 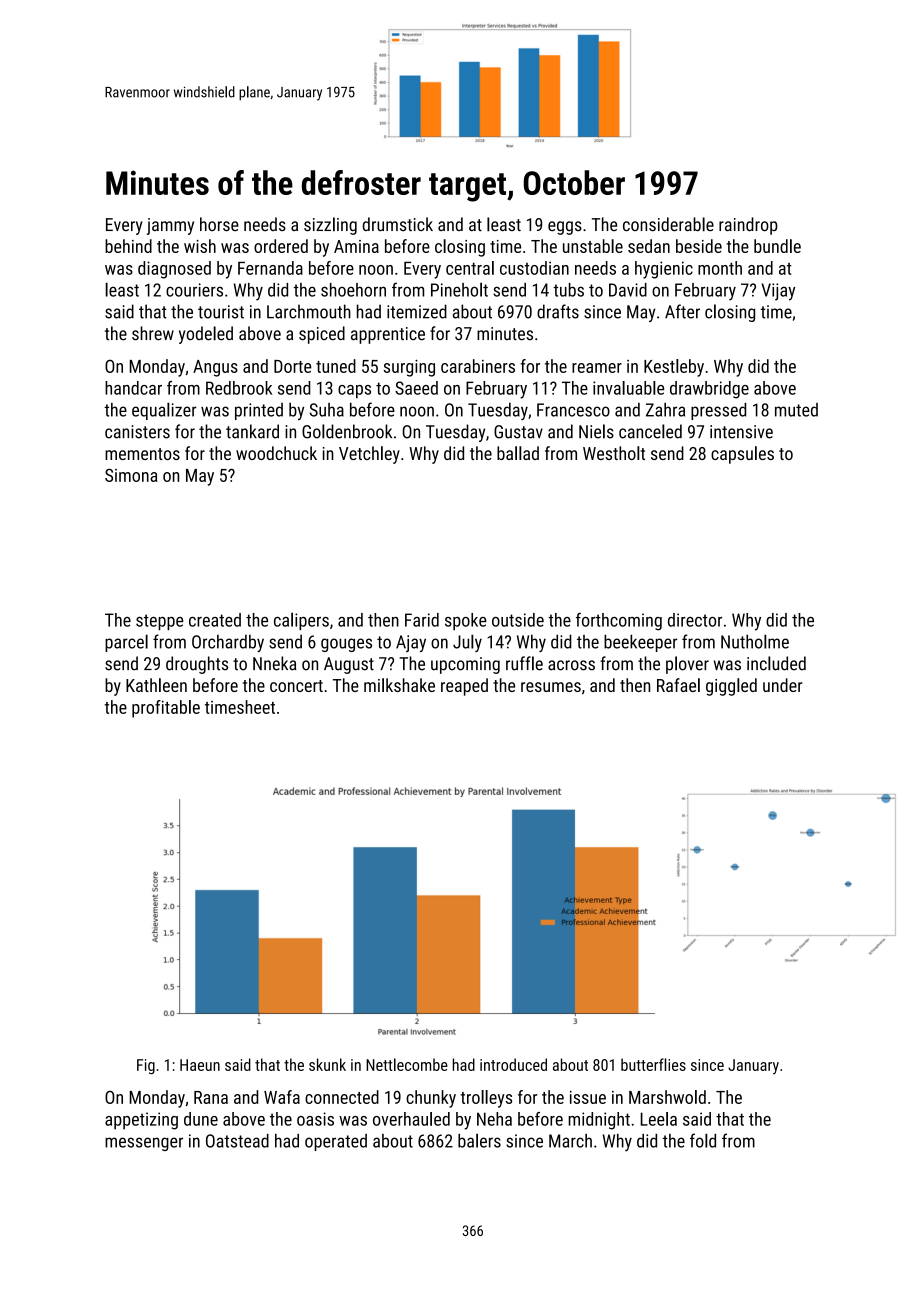 I want to click on resumes, so click(x=551, y=687).
